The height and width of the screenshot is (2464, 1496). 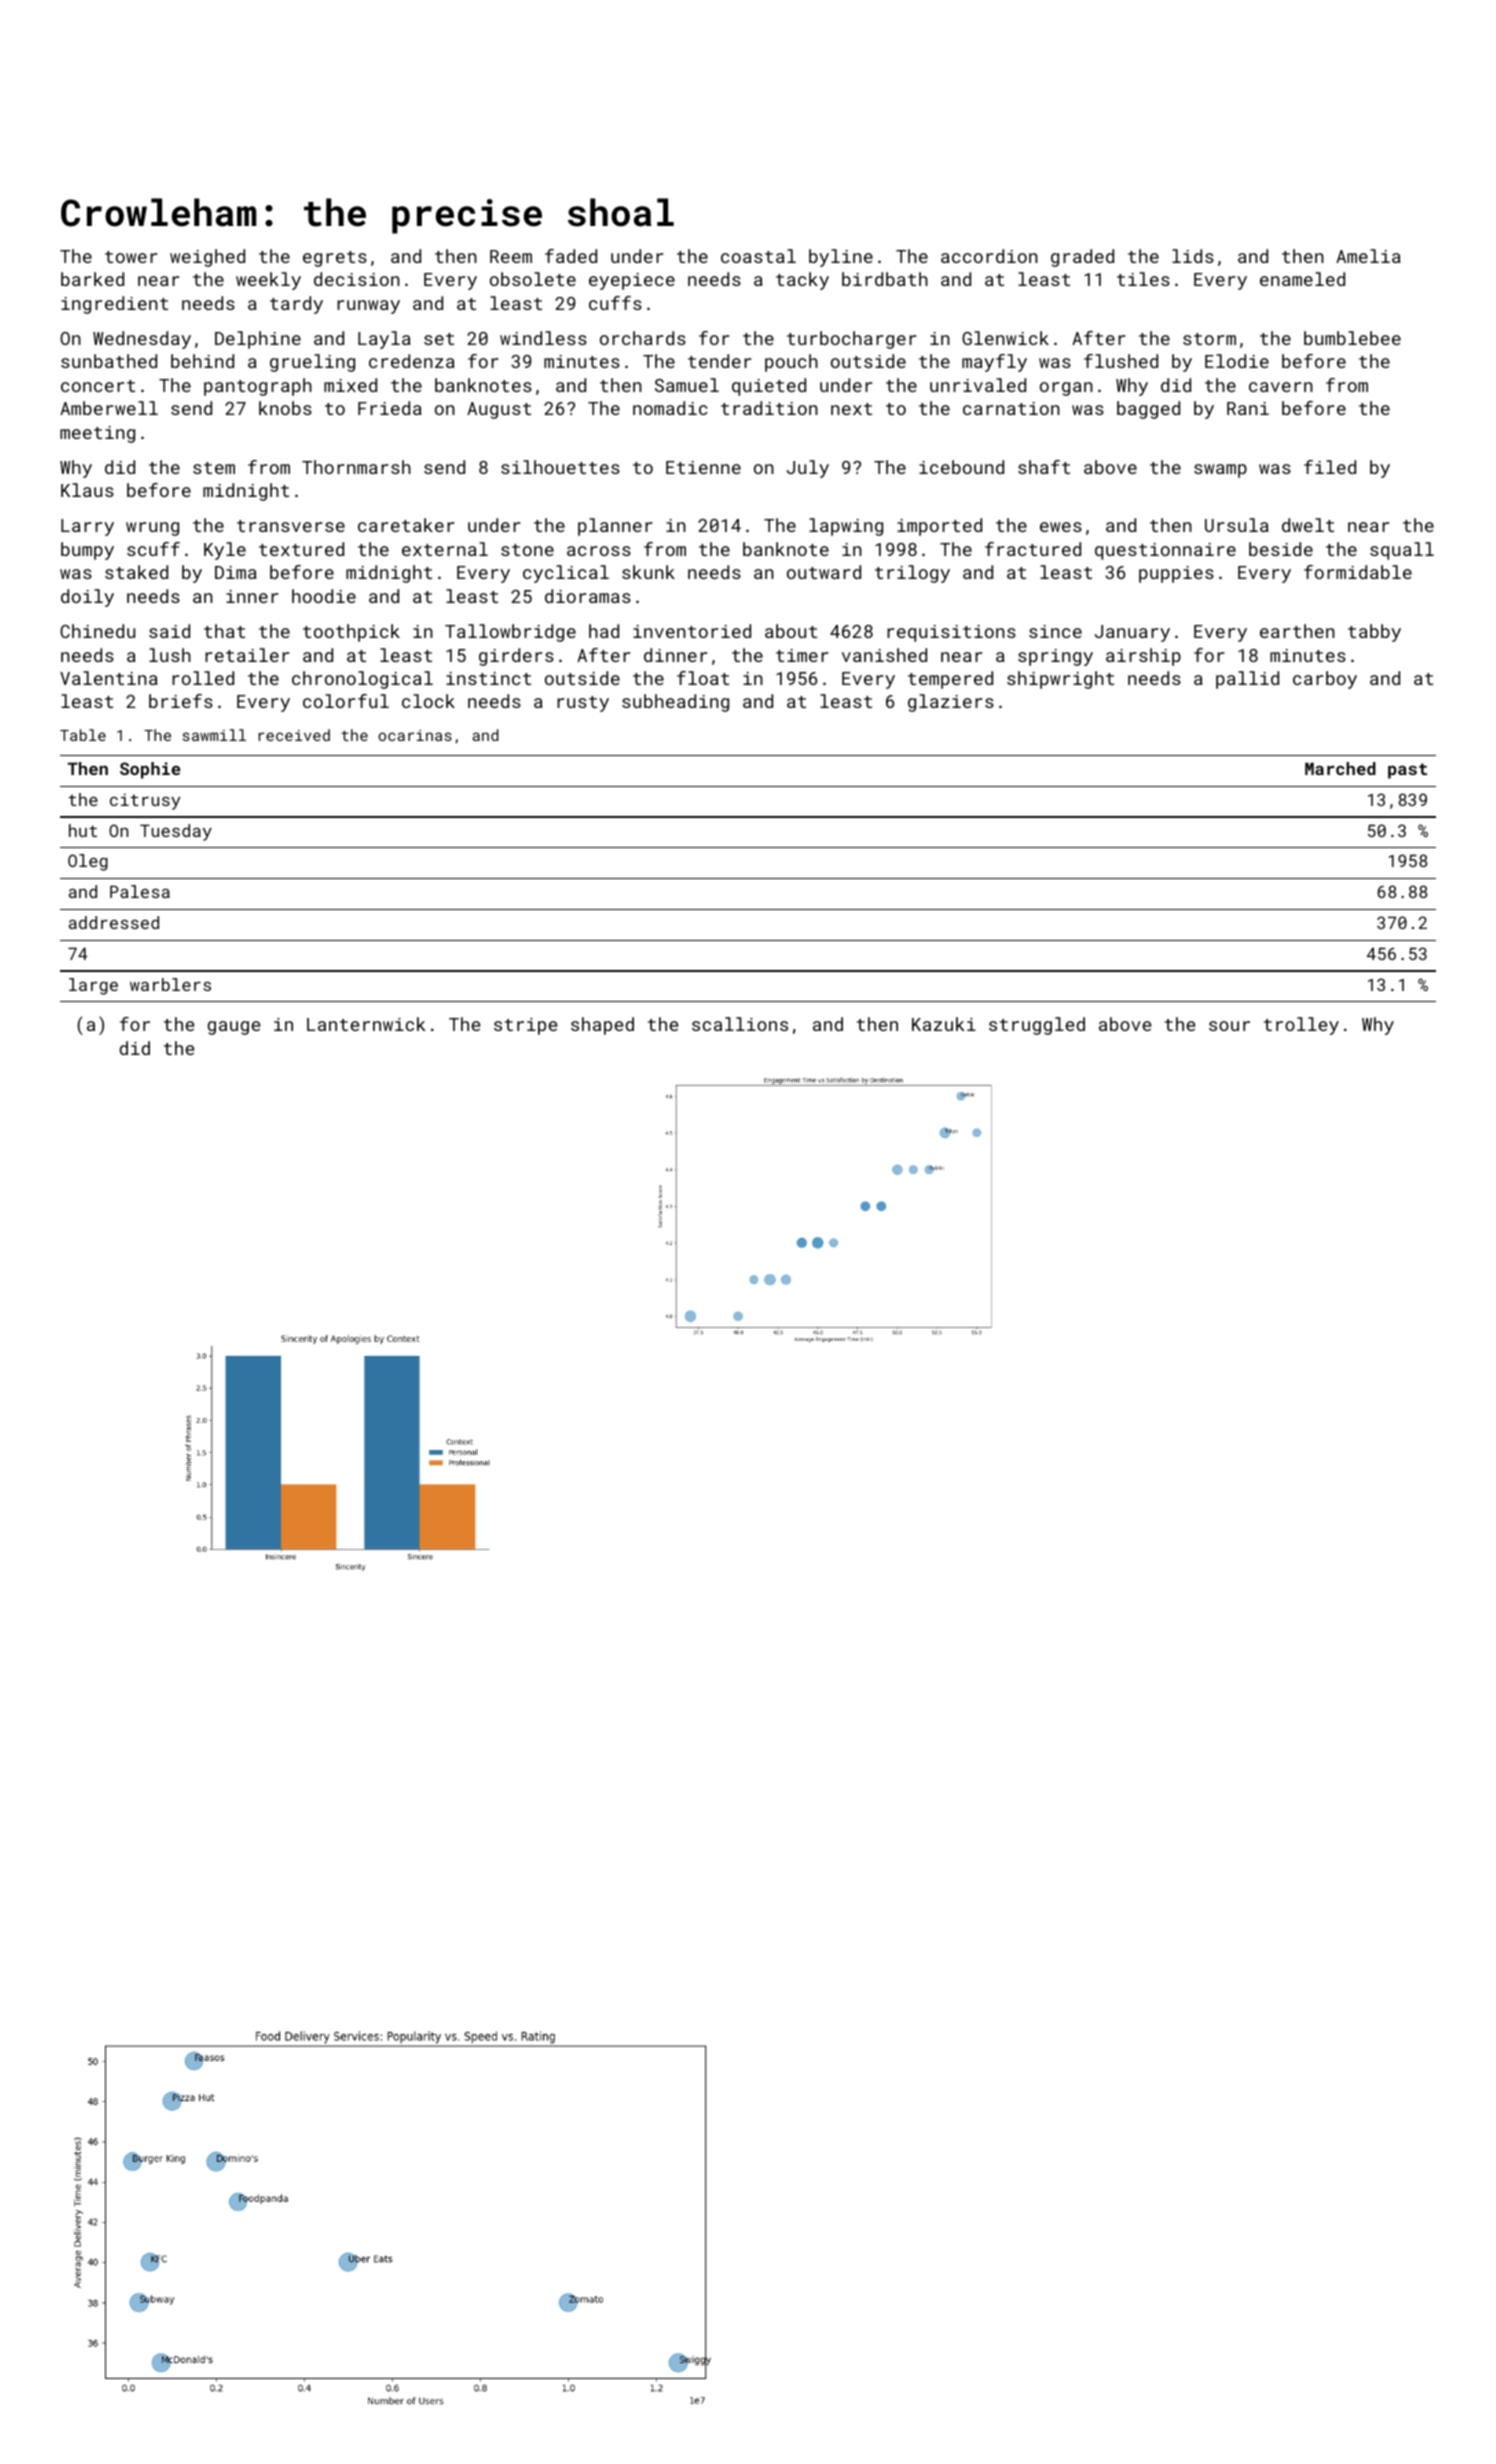 I want to click on citrusy, so click(x=145, y=801).
